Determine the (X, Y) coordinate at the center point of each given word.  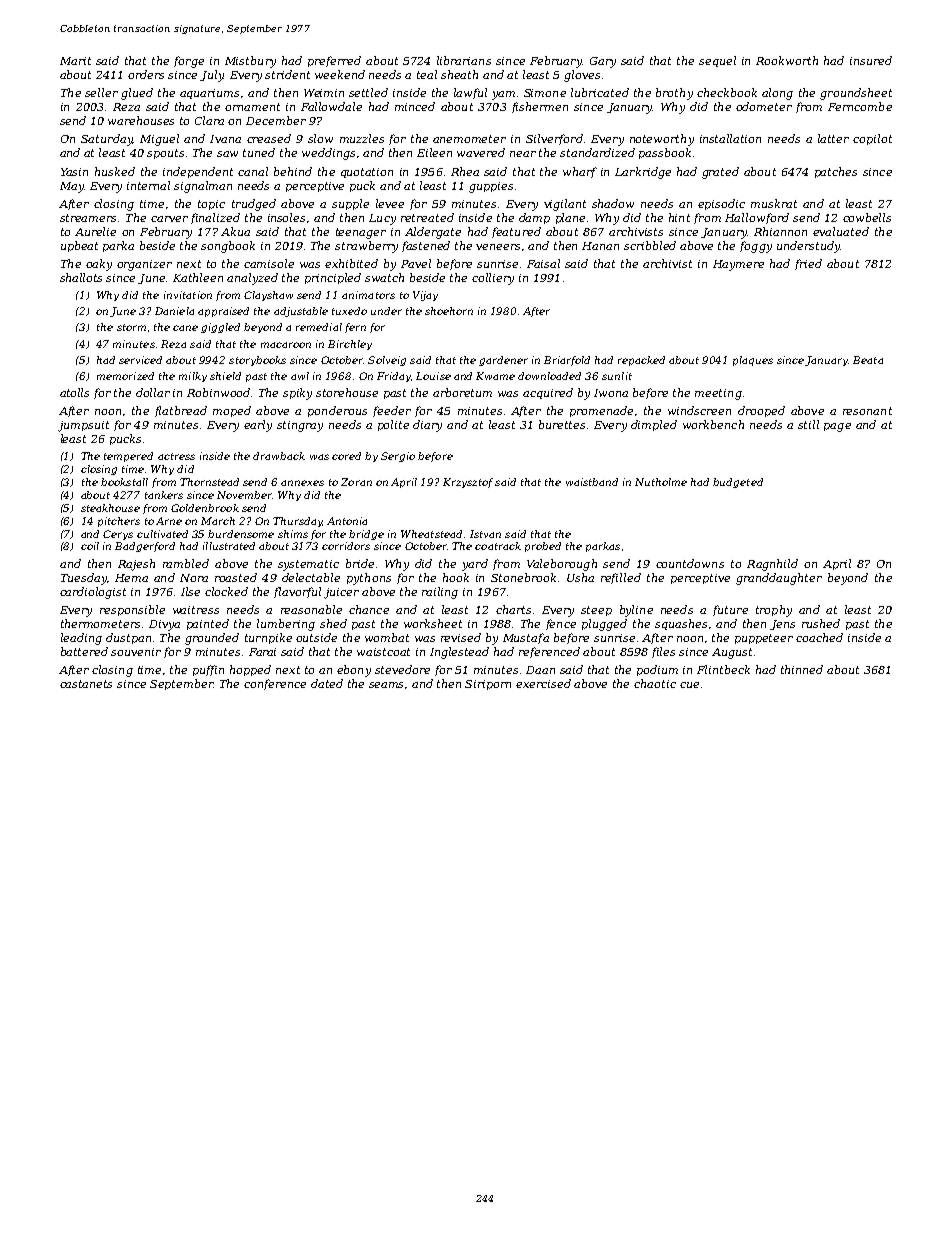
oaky (99, 265)
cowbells (867, 217)
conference (275, 684)
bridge (366, 535)
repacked (641, 361)
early (258, 426)
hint (679, 217)
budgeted (738, 483)
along (777, 94)
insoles (286, 217)
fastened (426, 246)
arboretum (462, 392)
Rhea (465, 171)
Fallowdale (331, 106)
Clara (209, 120)
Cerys (118, 535)
